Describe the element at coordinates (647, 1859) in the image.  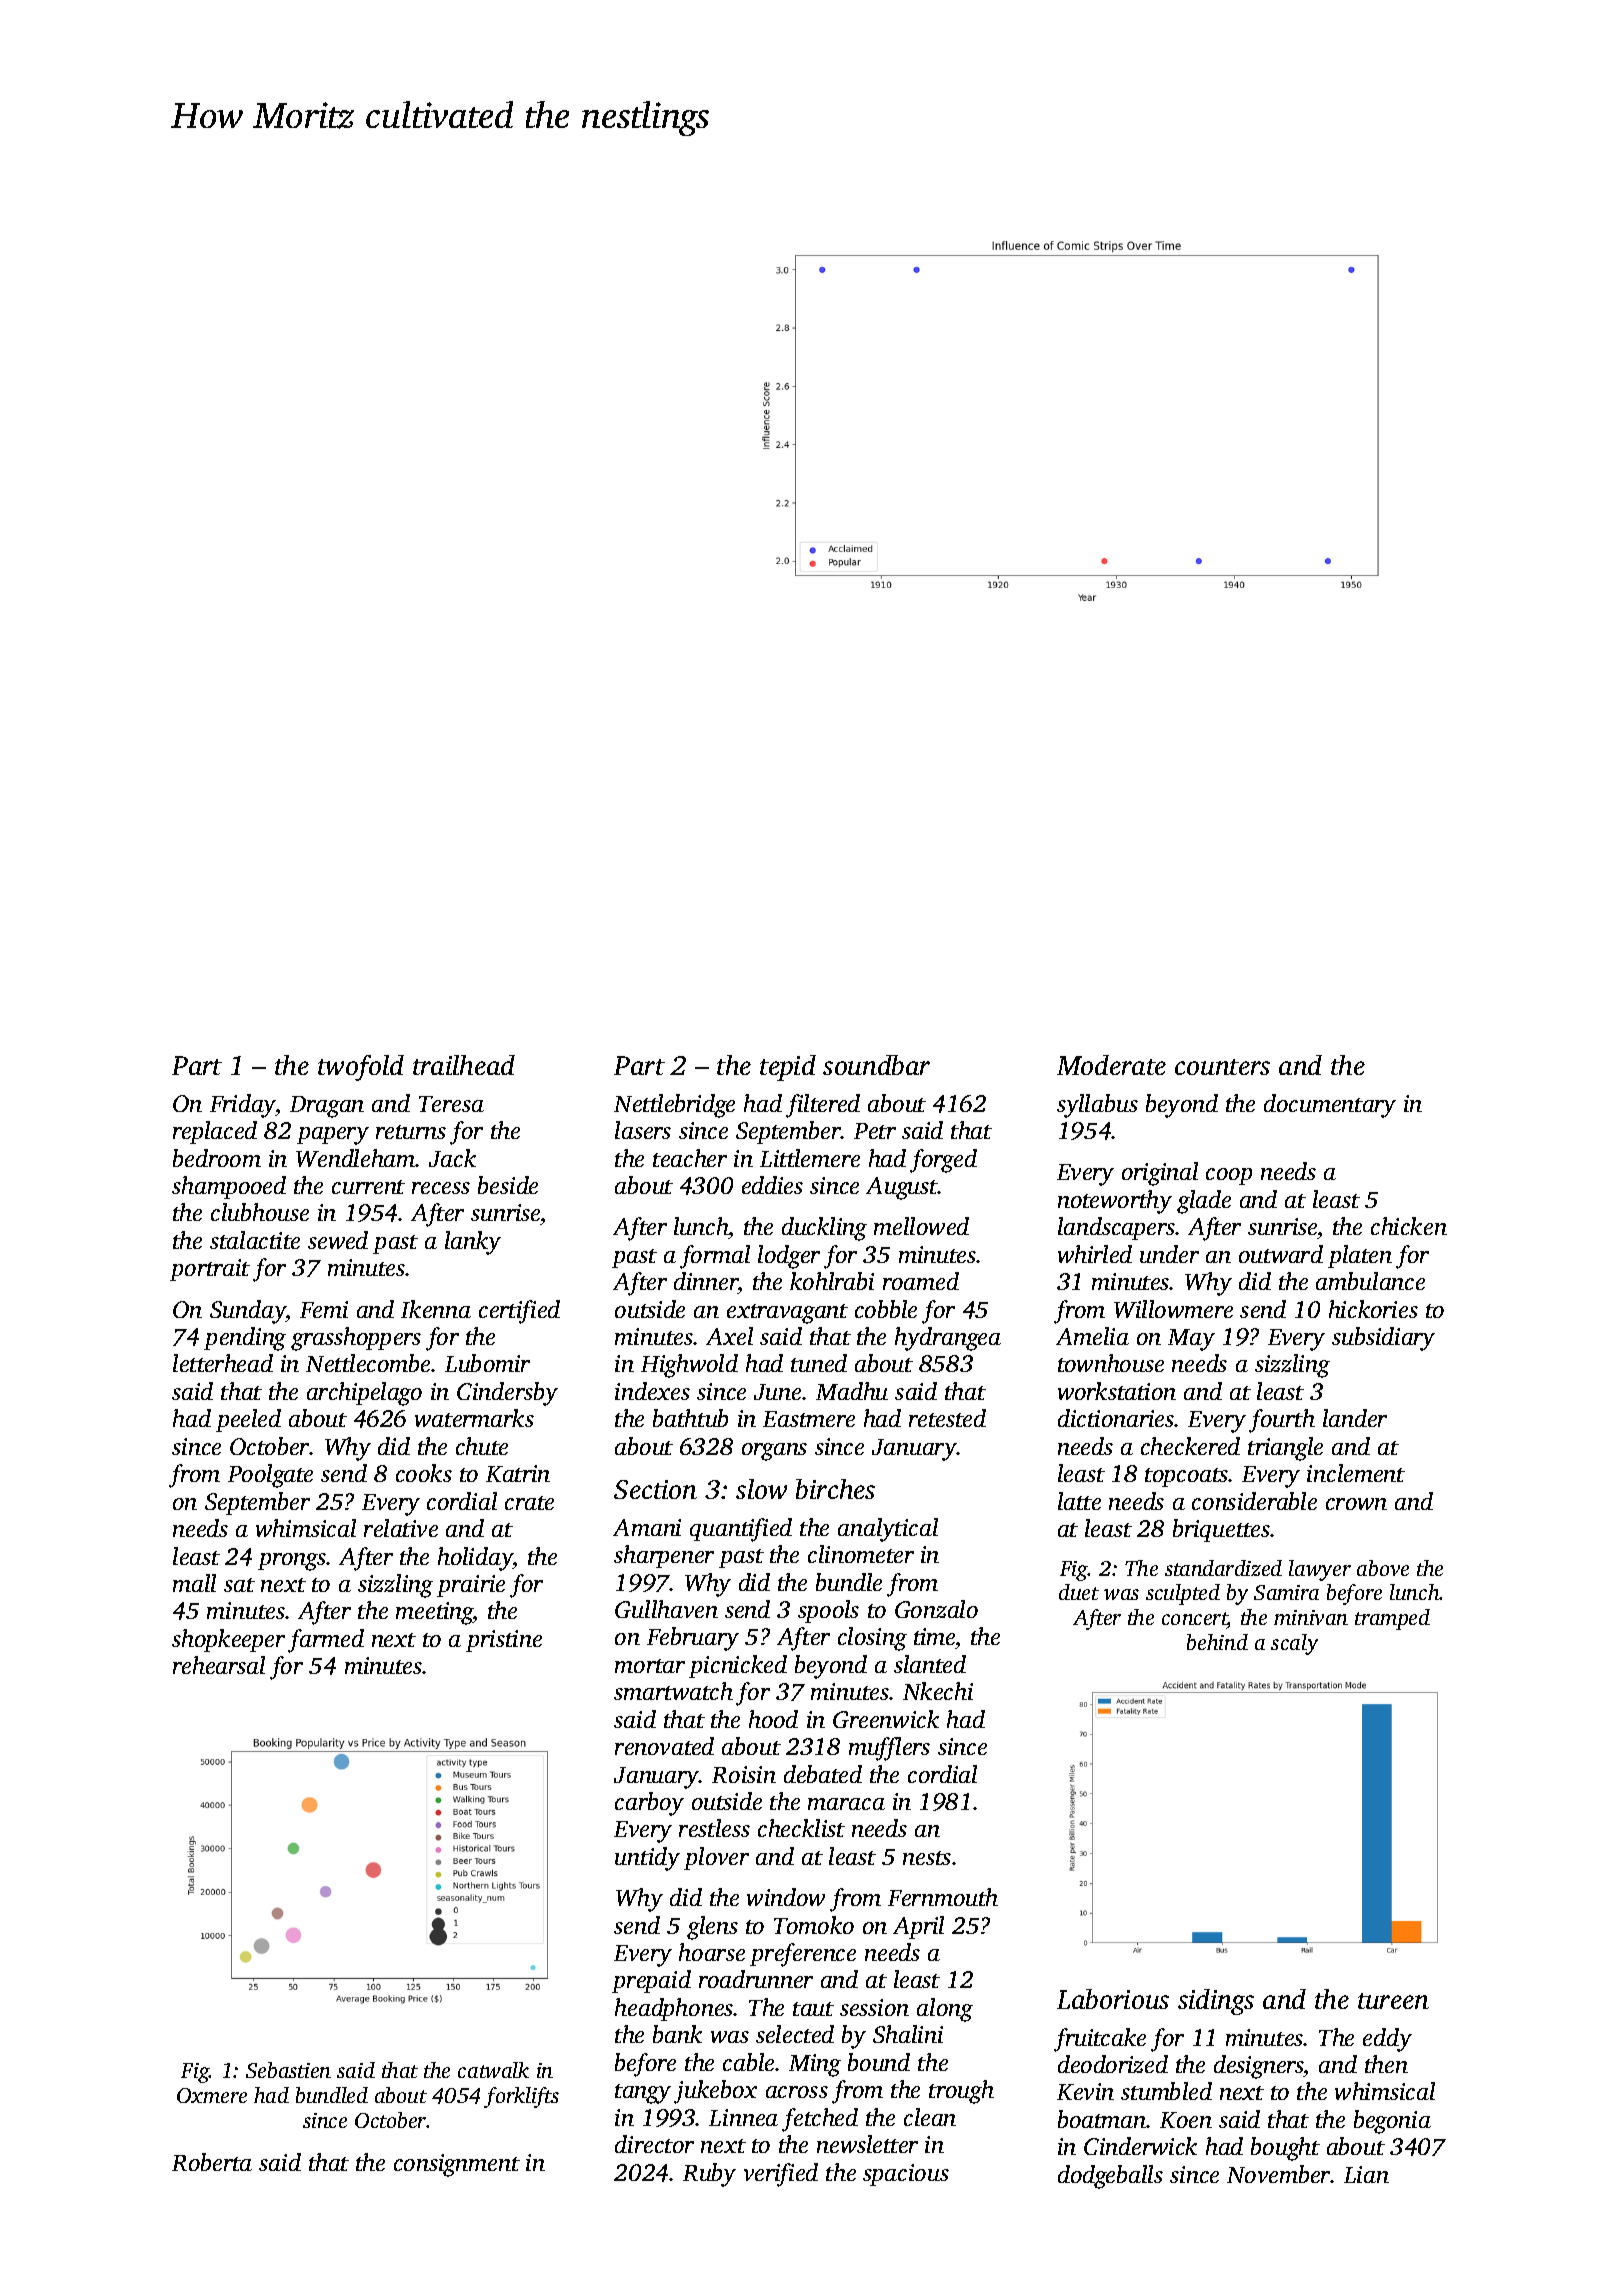
I see `untidy` at that location.
